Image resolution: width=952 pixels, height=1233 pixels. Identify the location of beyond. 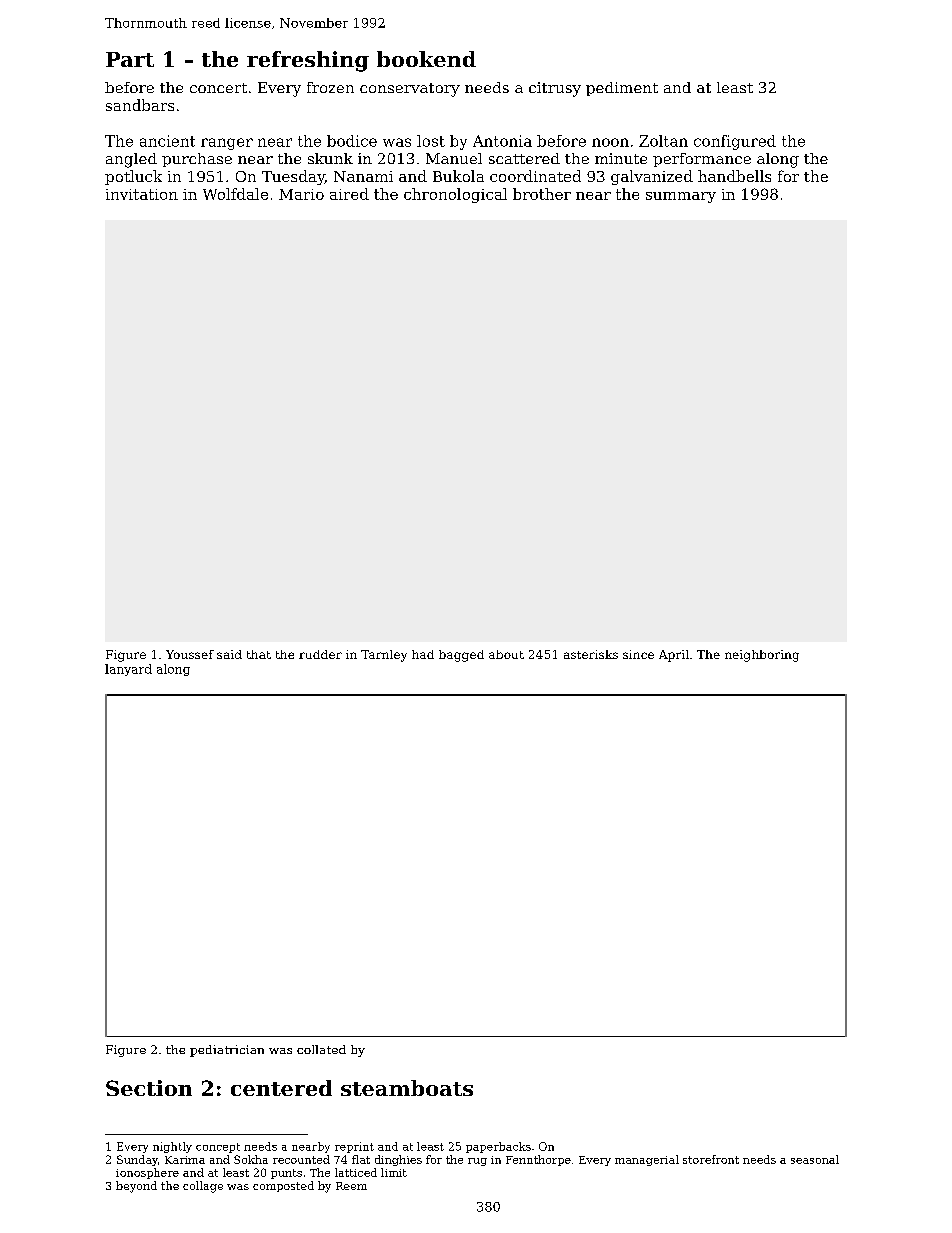
(136, 1187).
